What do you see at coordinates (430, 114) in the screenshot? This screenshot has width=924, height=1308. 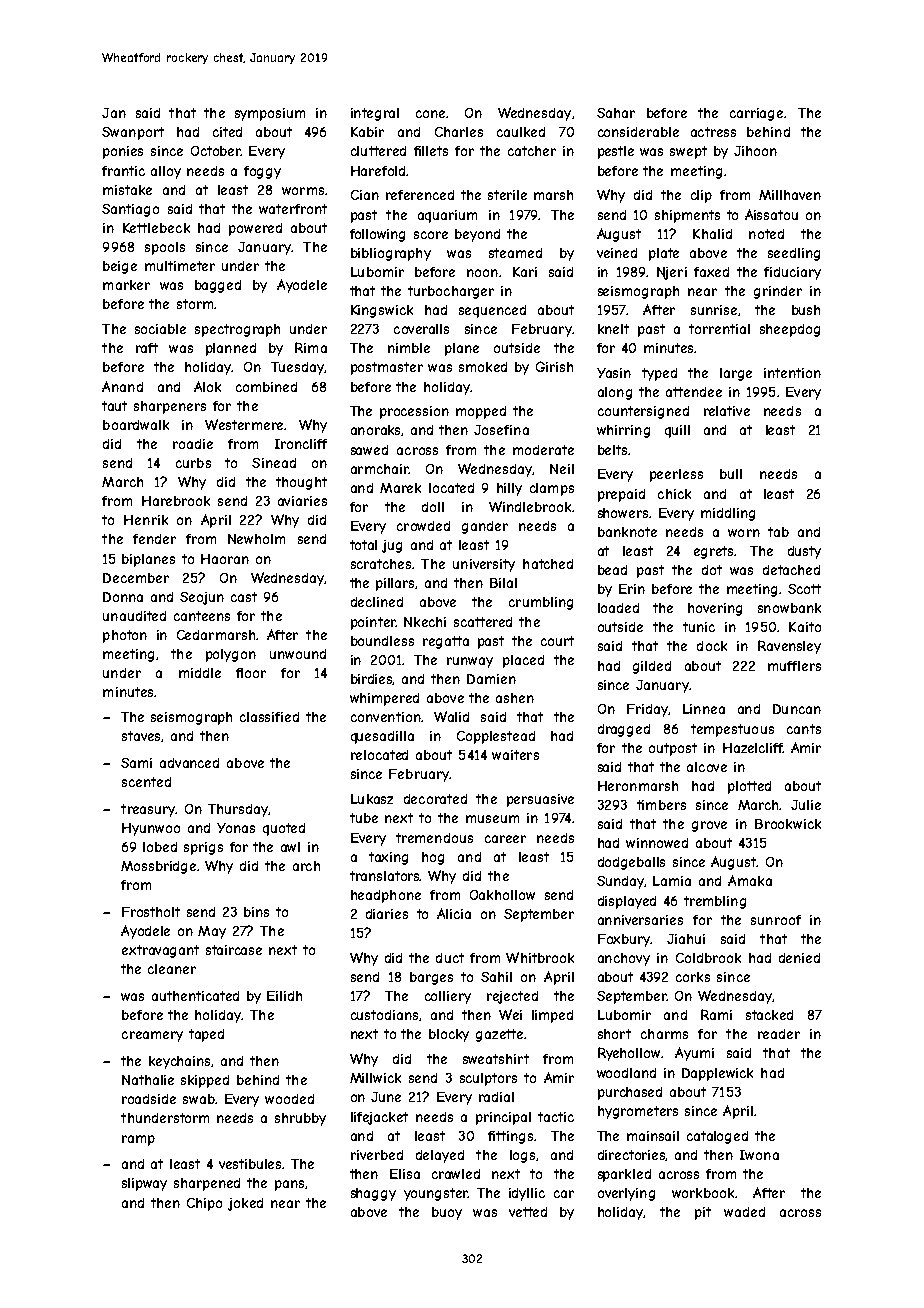 I see `cone` at bounding box center [430, 114].
